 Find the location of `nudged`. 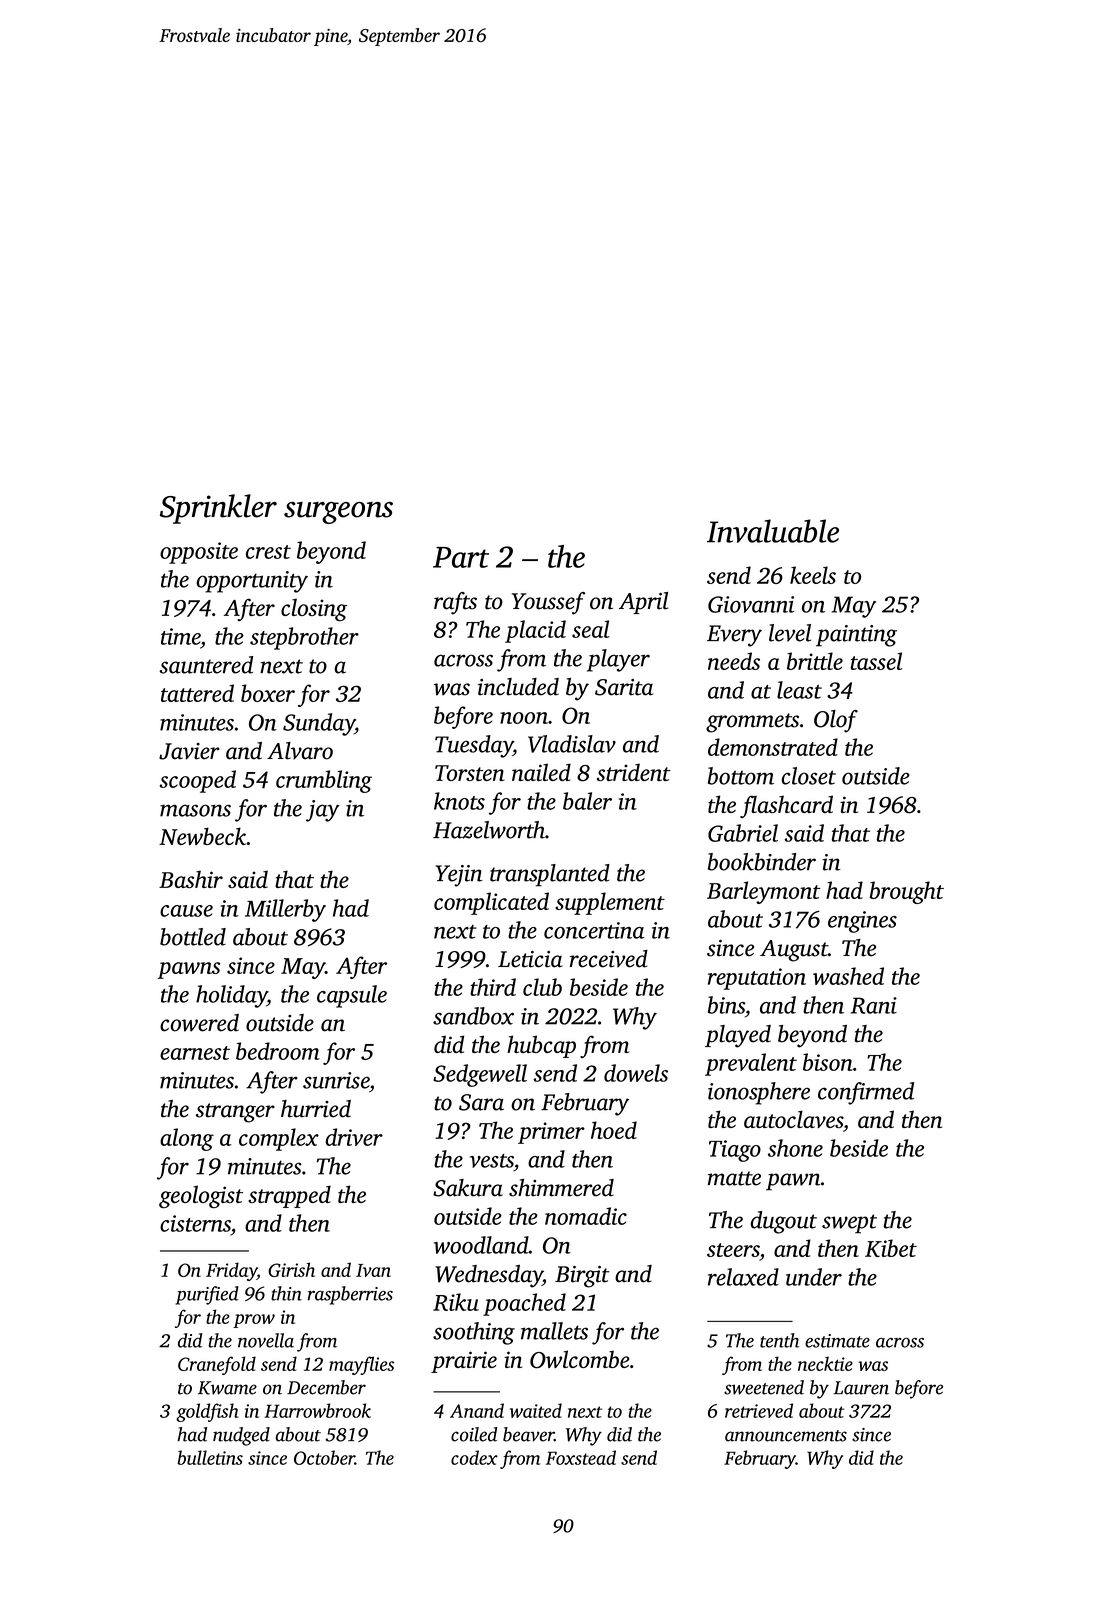

nudged is located at coordinates (241, 1436).
